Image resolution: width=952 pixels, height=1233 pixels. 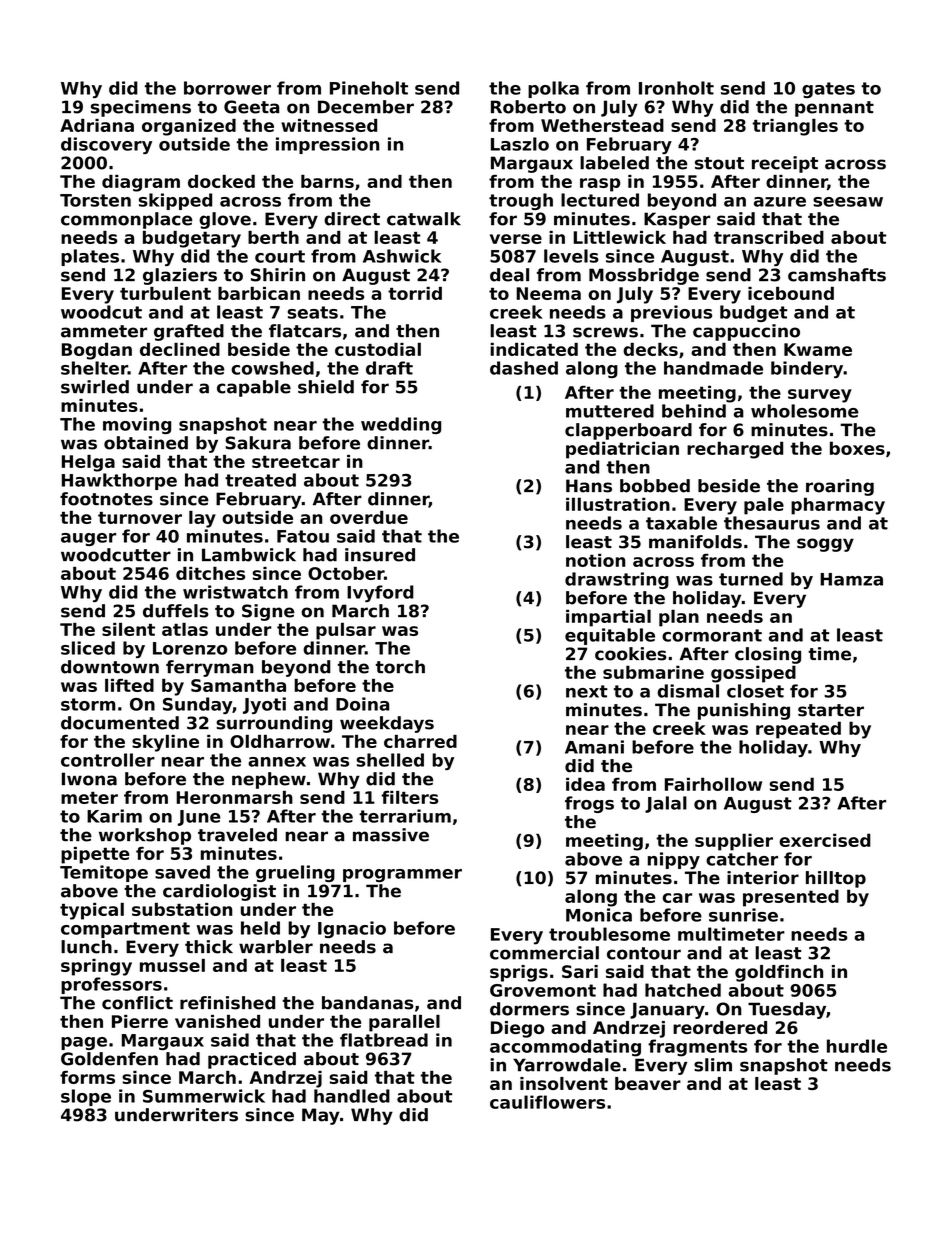 What do you see at coordinates (589, 486) in the screenshot?
I see `Hans` at bounding box center [589, 486].
